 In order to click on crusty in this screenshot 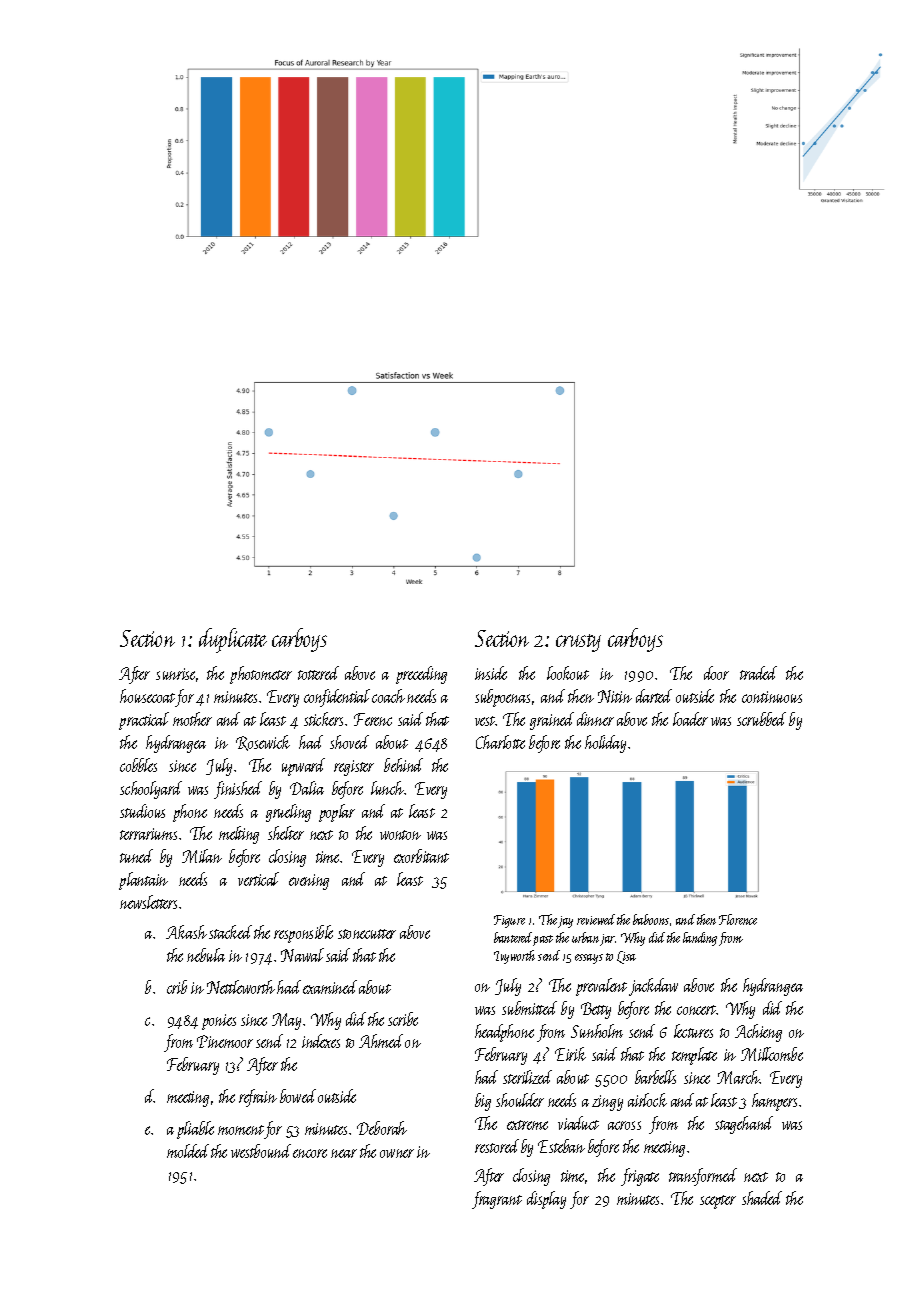, I will do `click(578, 643)`.
